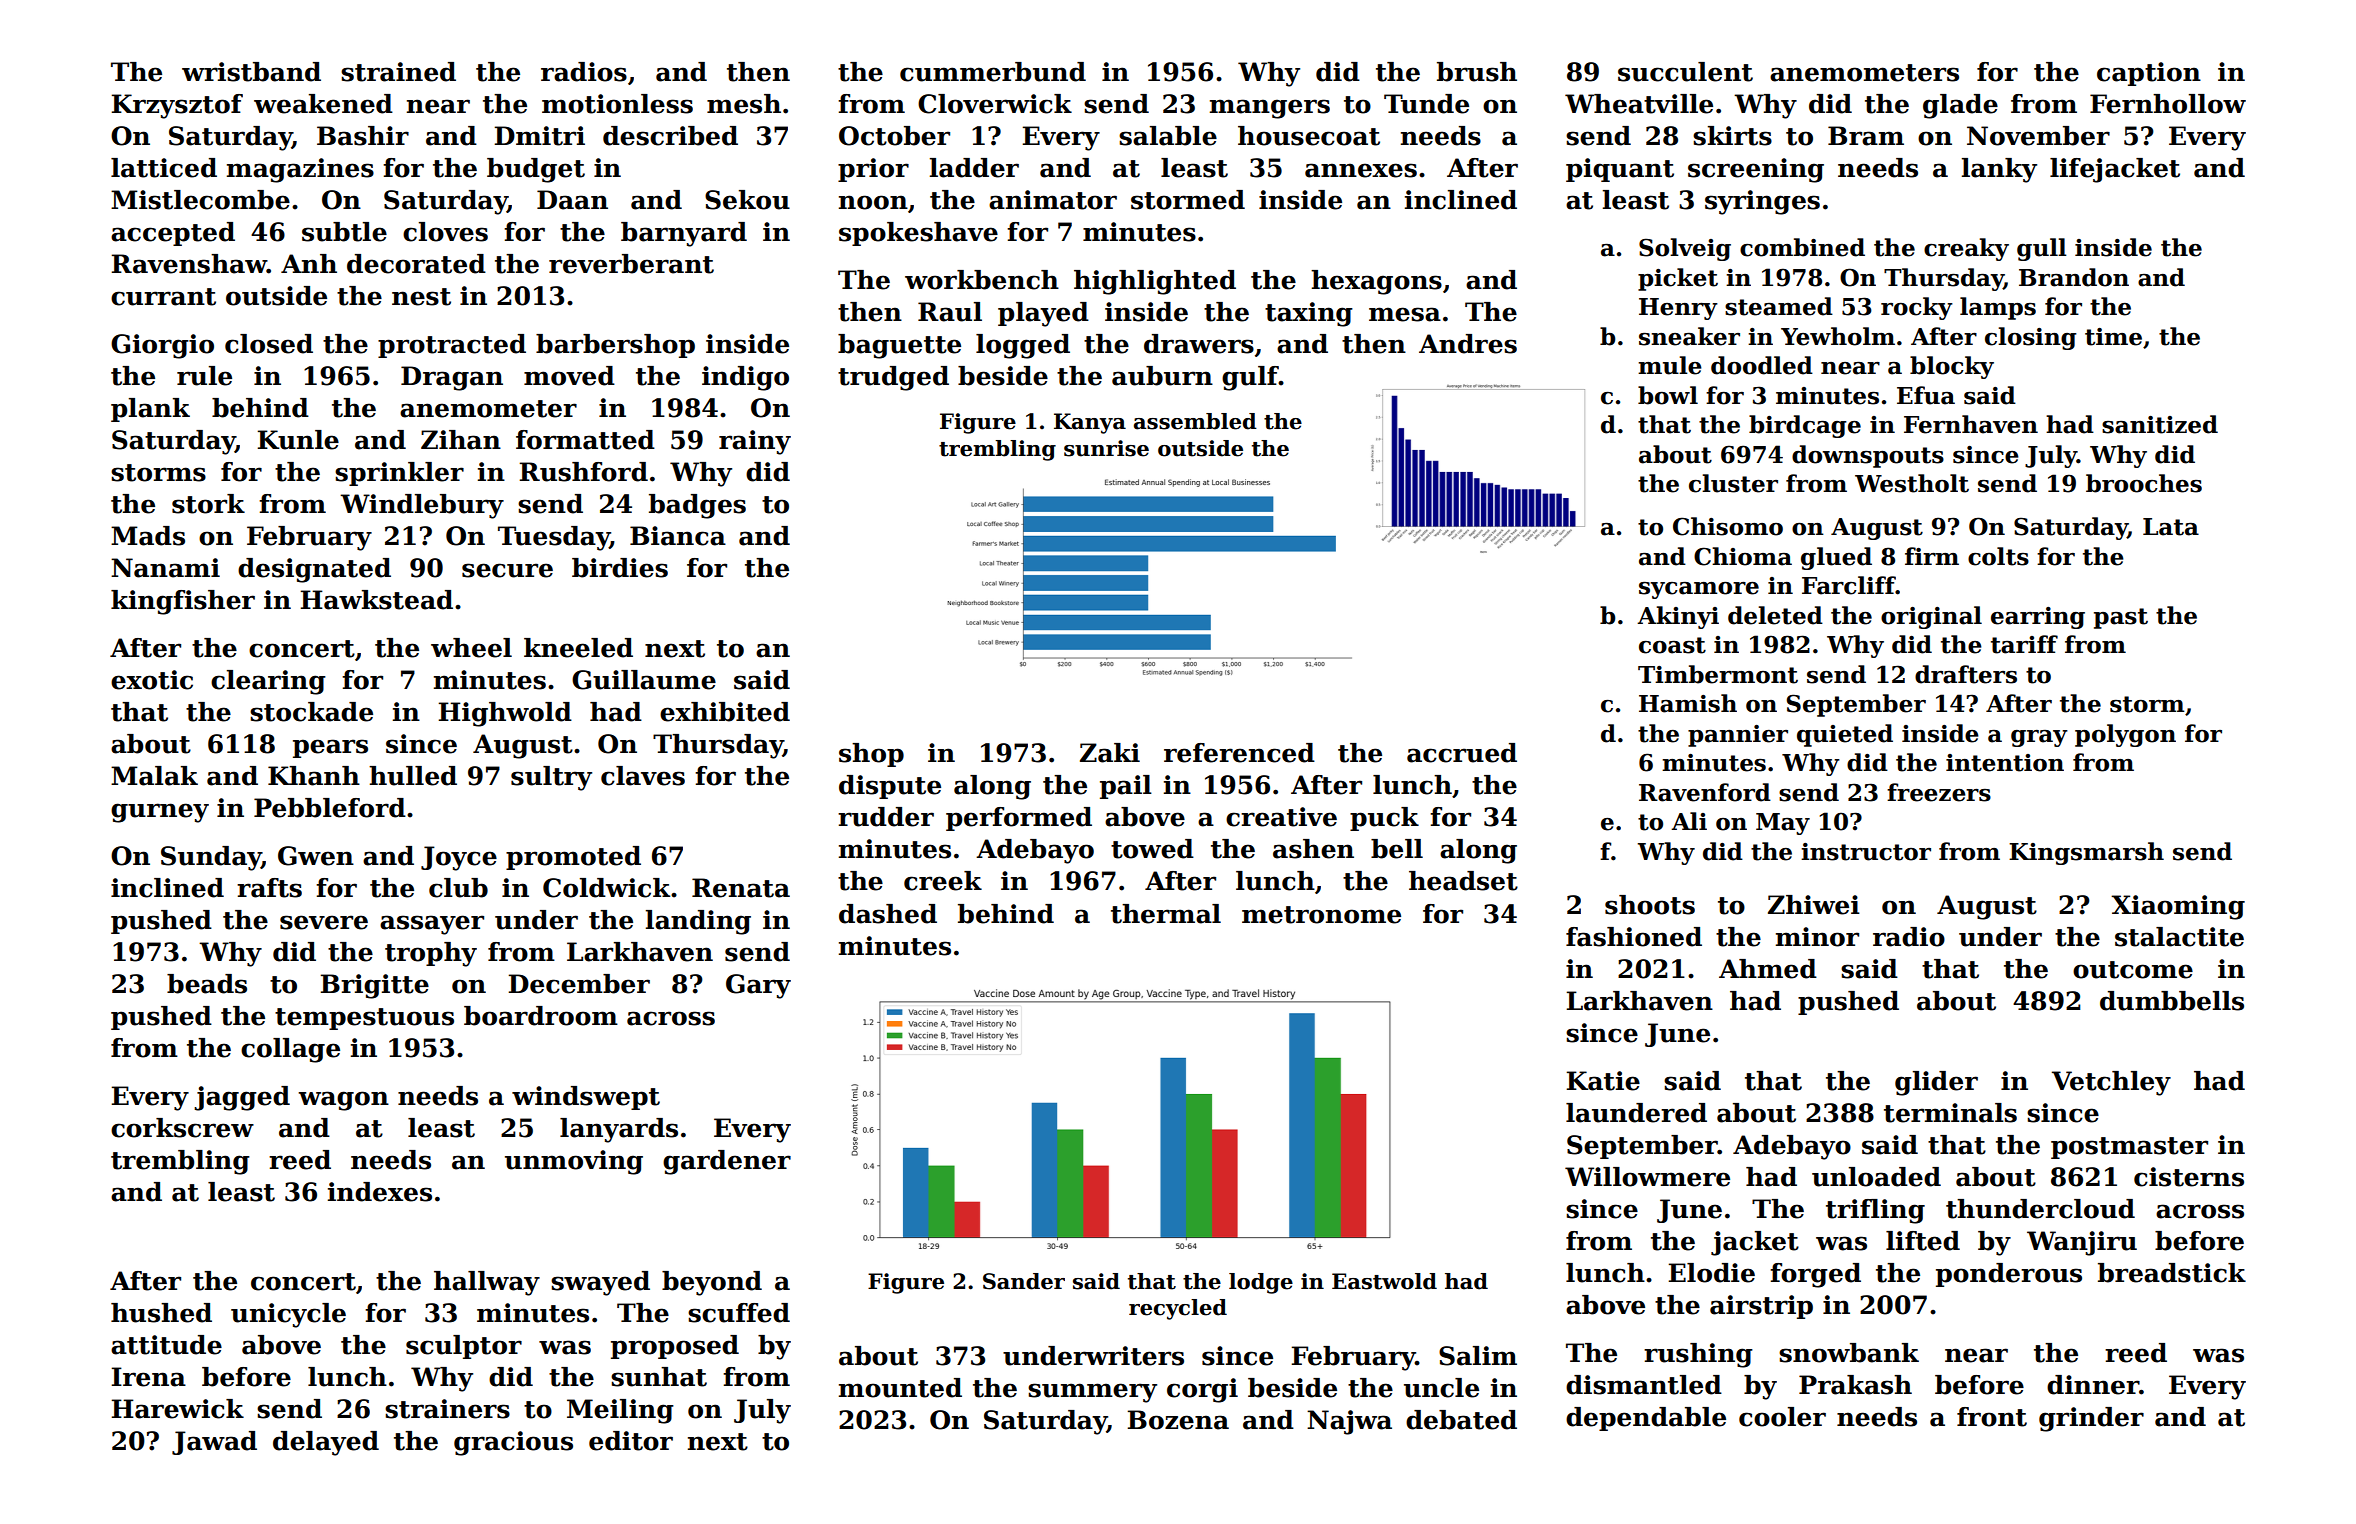  What do you see at coordinates (631, 264) in the page?
I see `reverberant` at bounding box center [631, 264].
